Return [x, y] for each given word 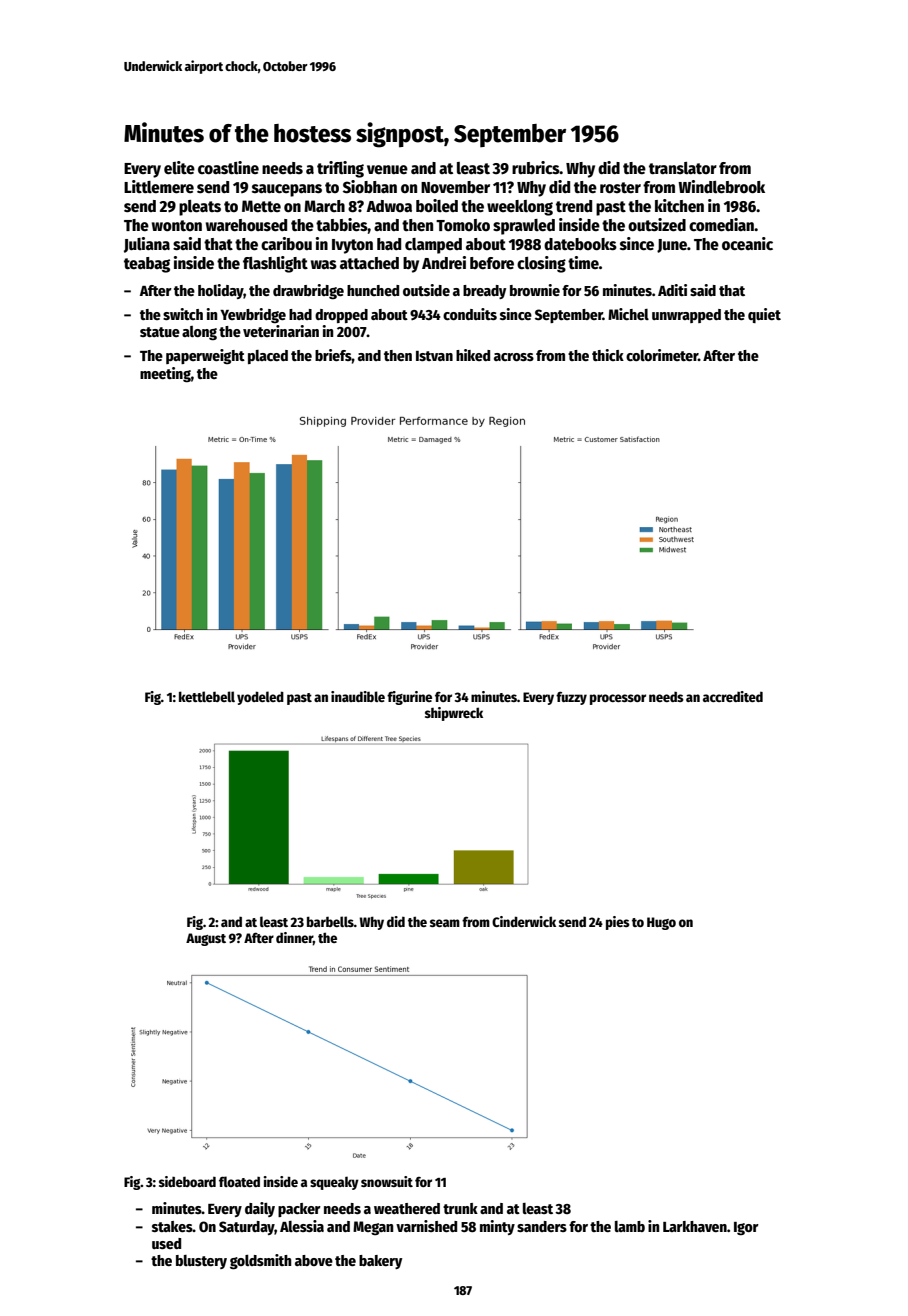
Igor [746, 1228]
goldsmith [260, 1262]
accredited [733, 696]
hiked [473, 355]
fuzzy [571, 698]
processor [618, 699]
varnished [426, 1226]
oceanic [747, 244]
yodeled [260, 698]
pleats [200, 208]
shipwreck [454, 714]
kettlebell [207, 696]
